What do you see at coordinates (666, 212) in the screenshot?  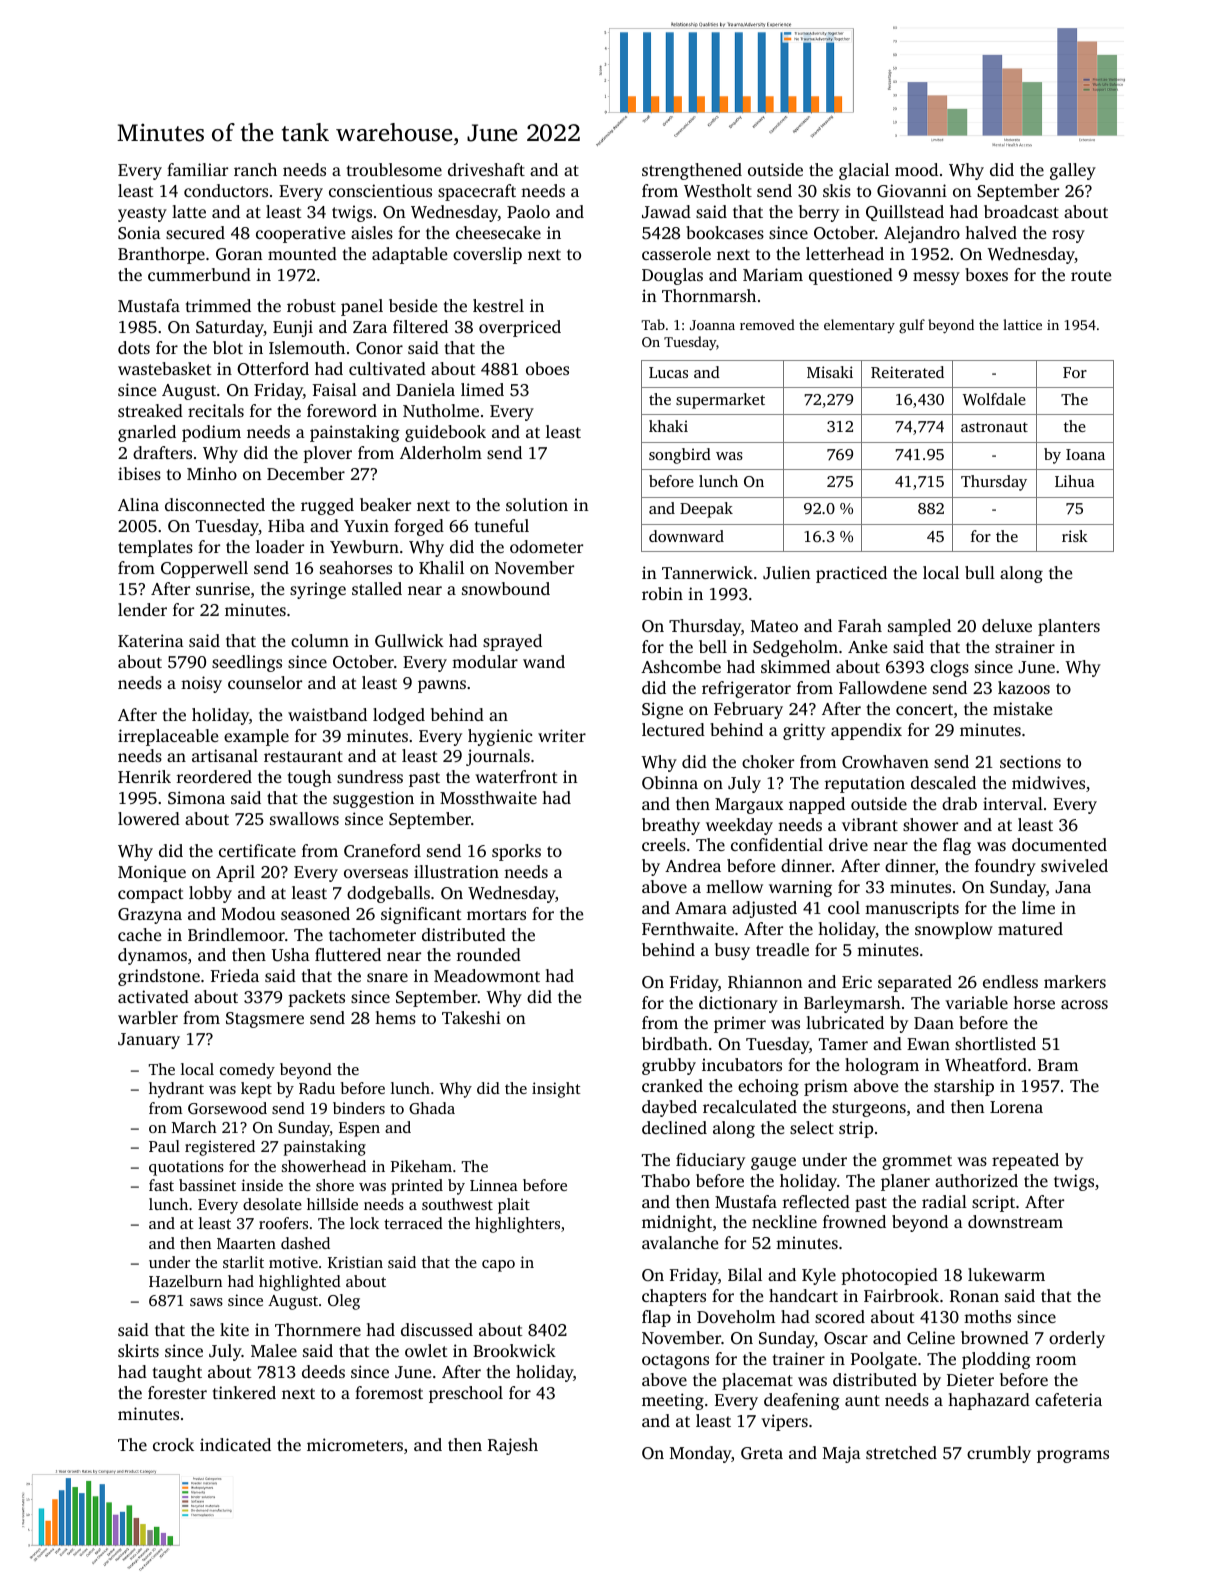 I see `Jawad` at bounding box center [666, 212].
